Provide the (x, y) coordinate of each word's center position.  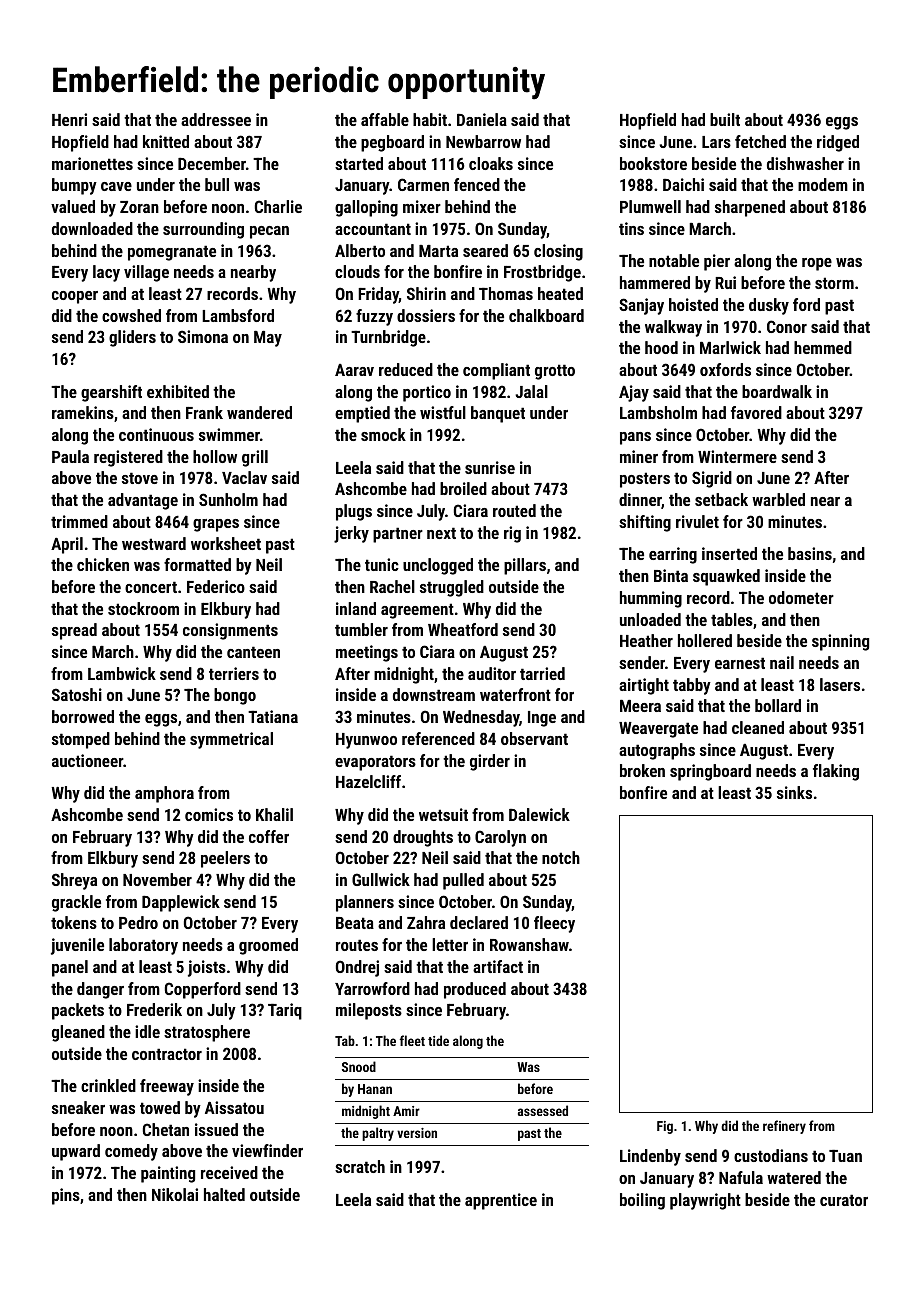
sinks (794, 792)
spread (74, 631)
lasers (840, 684)
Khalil (274, 814)
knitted (166, 141)
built (725, 119)
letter (450, 944)
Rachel (392, 586)
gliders (132, 338)
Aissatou (234, 1107)
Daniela (482, 119)
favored (756, 412)
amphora (164, 794)
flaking (836, 772)
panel (70, 968)
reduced (406, 369)
